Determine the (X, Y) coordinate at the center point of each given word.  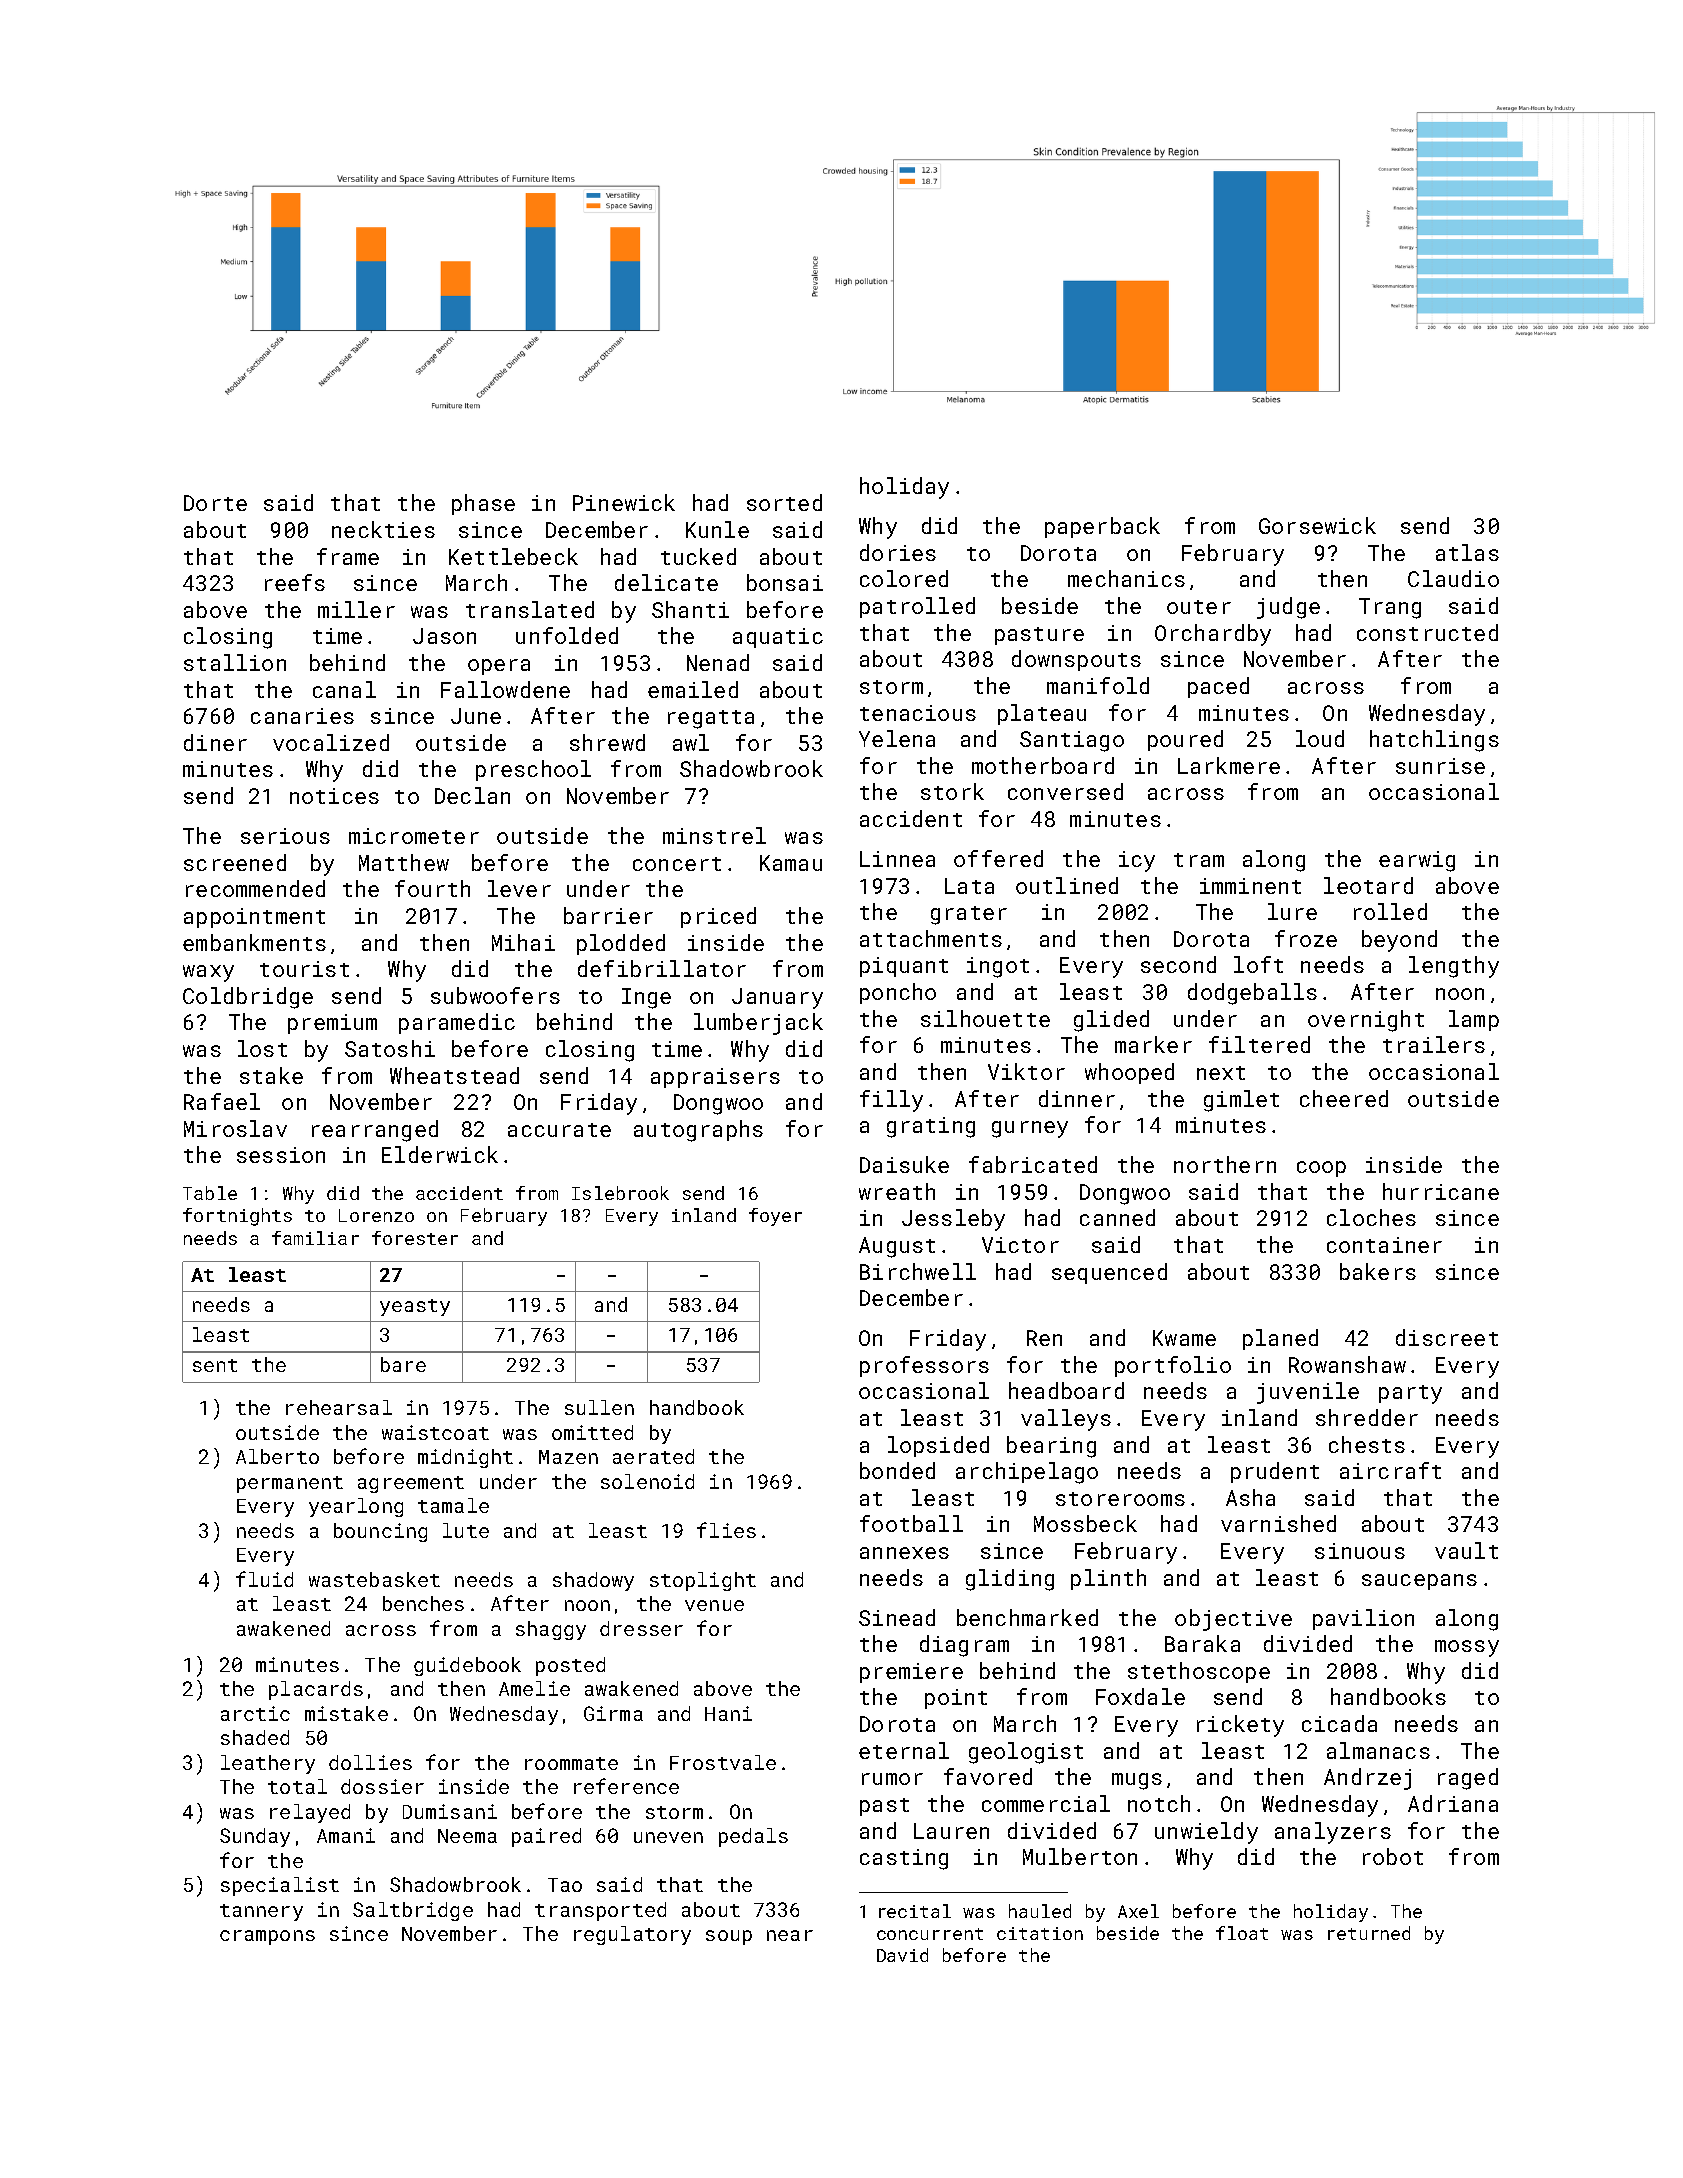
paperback (1102, 527)
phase (483, 504)
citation (1040, 1933)
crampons (267, 1937)
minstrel (714, 835)
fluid (264, 1579)
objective (1233, 1620)
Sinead (897, 1617)
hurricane (1441, 1191)
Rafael (222, 1101)
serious (285, 836)
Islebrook (620, 1193)
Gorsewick (1317, 525)
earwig (1417, 861)
